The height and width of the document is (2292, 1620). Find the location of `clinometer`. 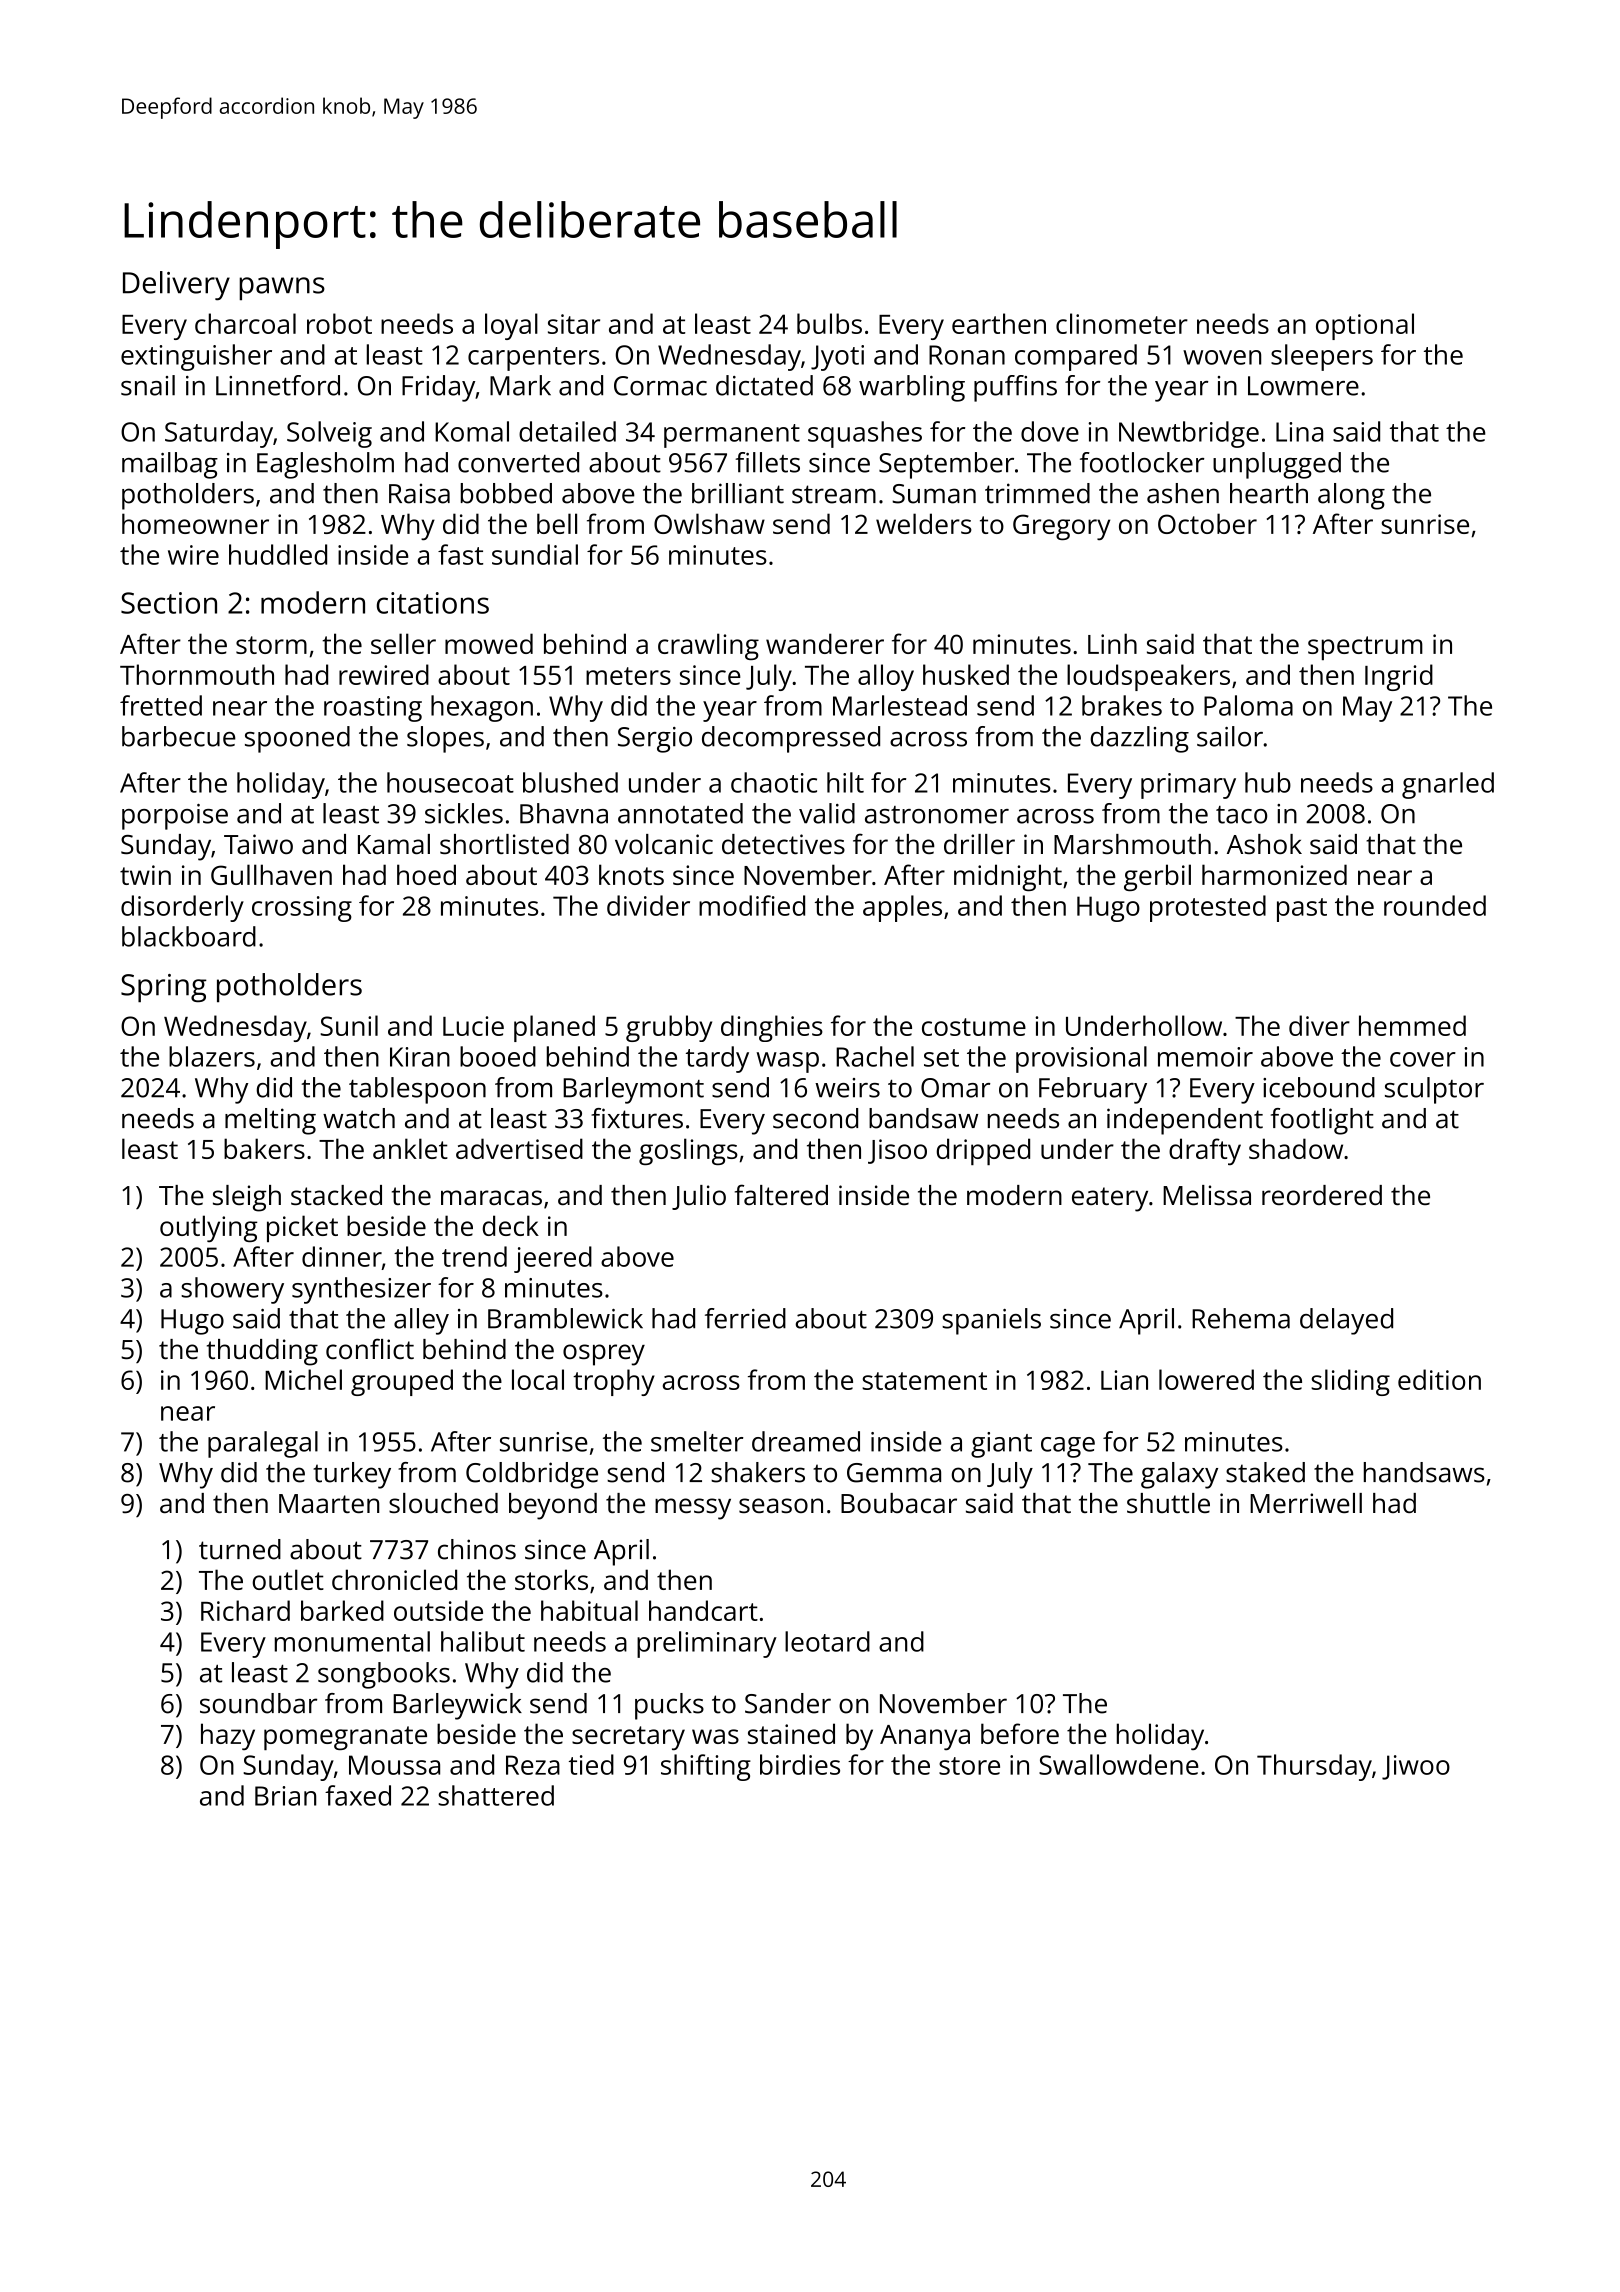

clinometer is located at coordinates (1122, 323).
